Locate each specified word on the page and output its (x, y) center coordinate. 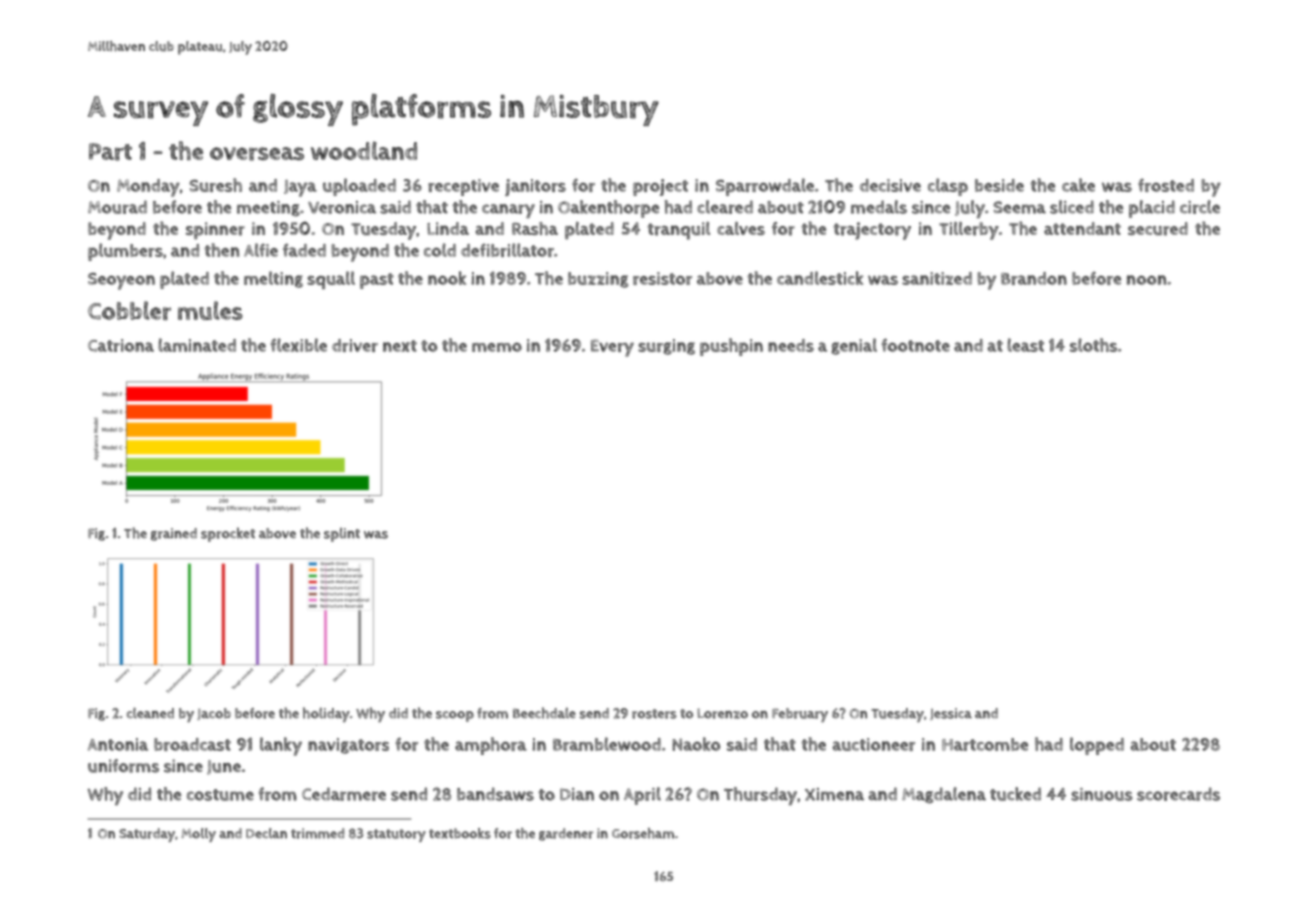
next (400, 346)
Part (110, 152)
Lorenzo (722, 713)
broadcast (192, 744)
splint (342, 535)
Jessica (951, 714)
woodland (364, 150)
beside (999, 185)
